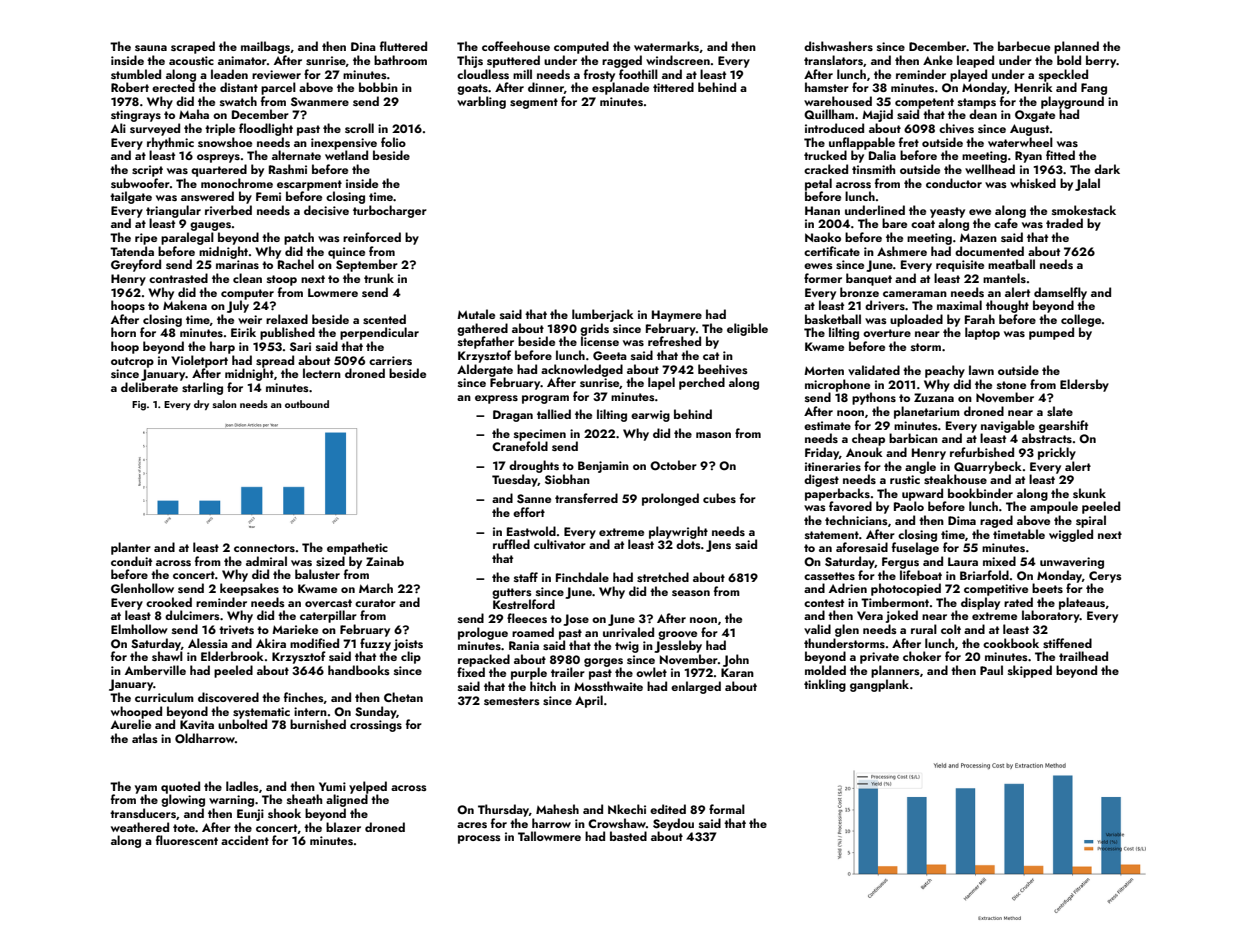  Describe the element at coordinates (187, 840) in the image. I see `fluorescent` at that location.
